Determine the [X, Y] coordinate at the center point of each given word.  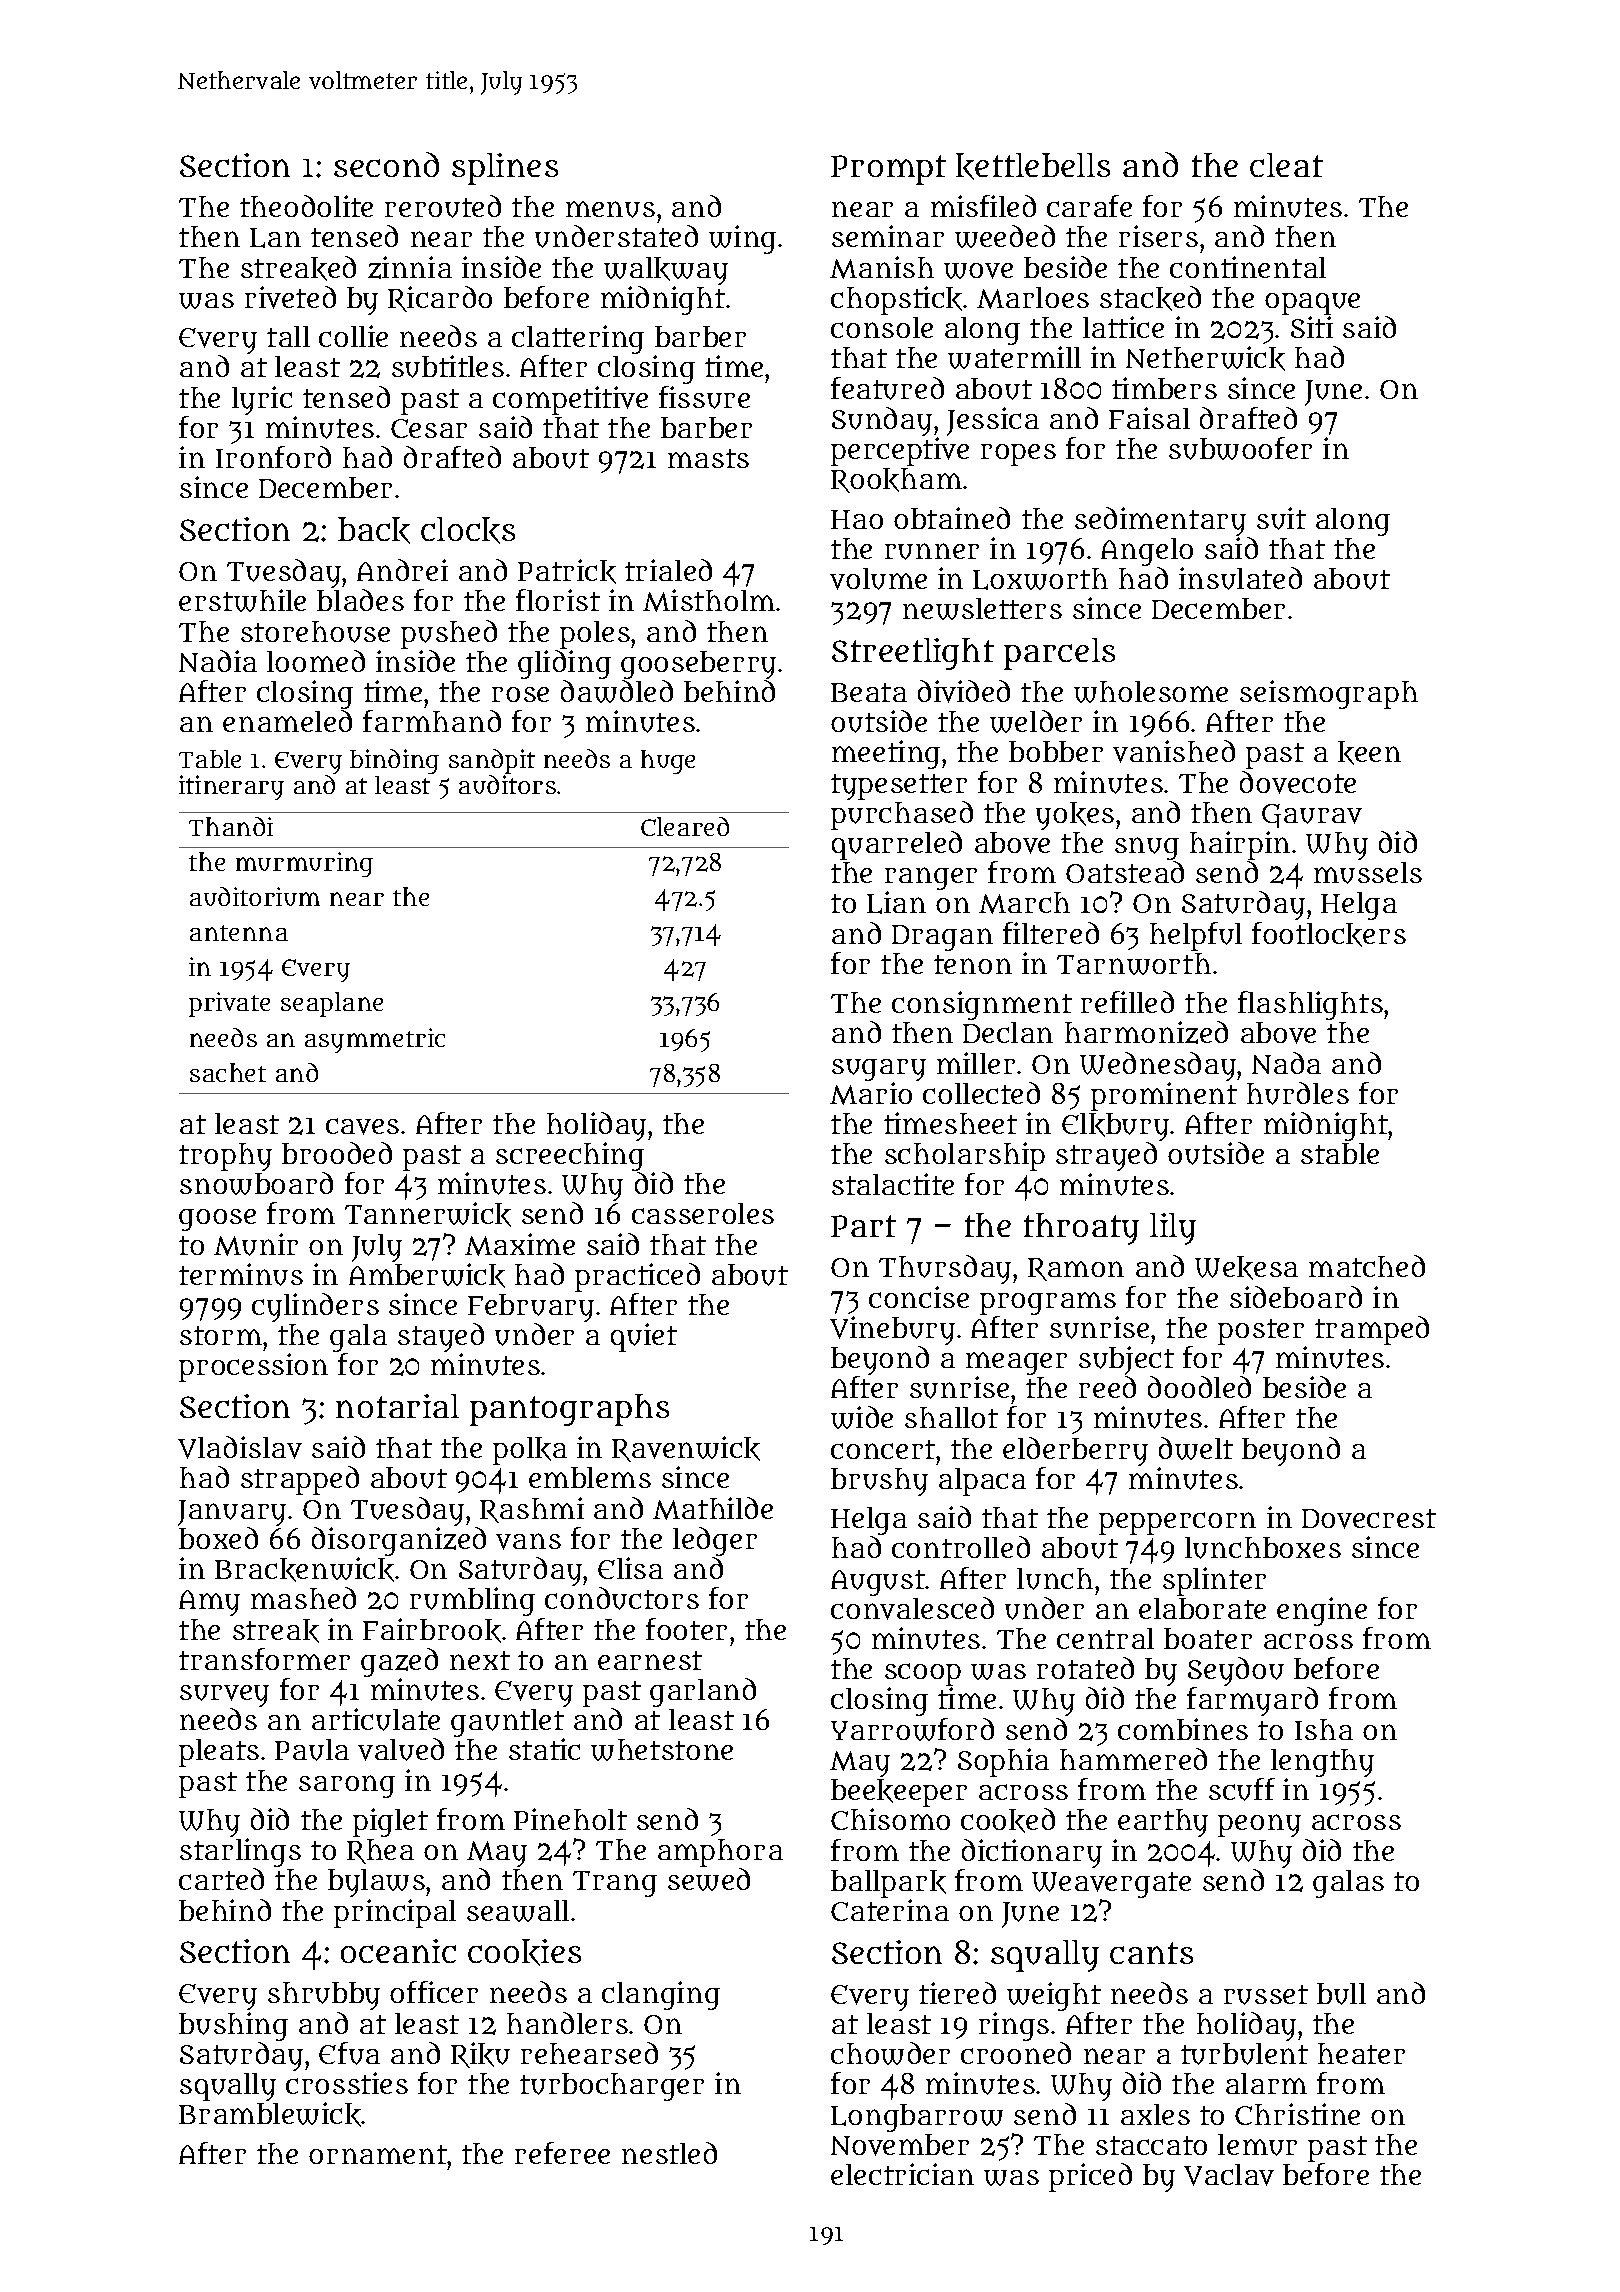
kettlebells [1033, 166]
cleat [1286, 165]
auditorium [255, 896]
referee [562, 2153]
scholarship [965, 1156]
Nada [1286, 1063]
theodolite [306, 206]
